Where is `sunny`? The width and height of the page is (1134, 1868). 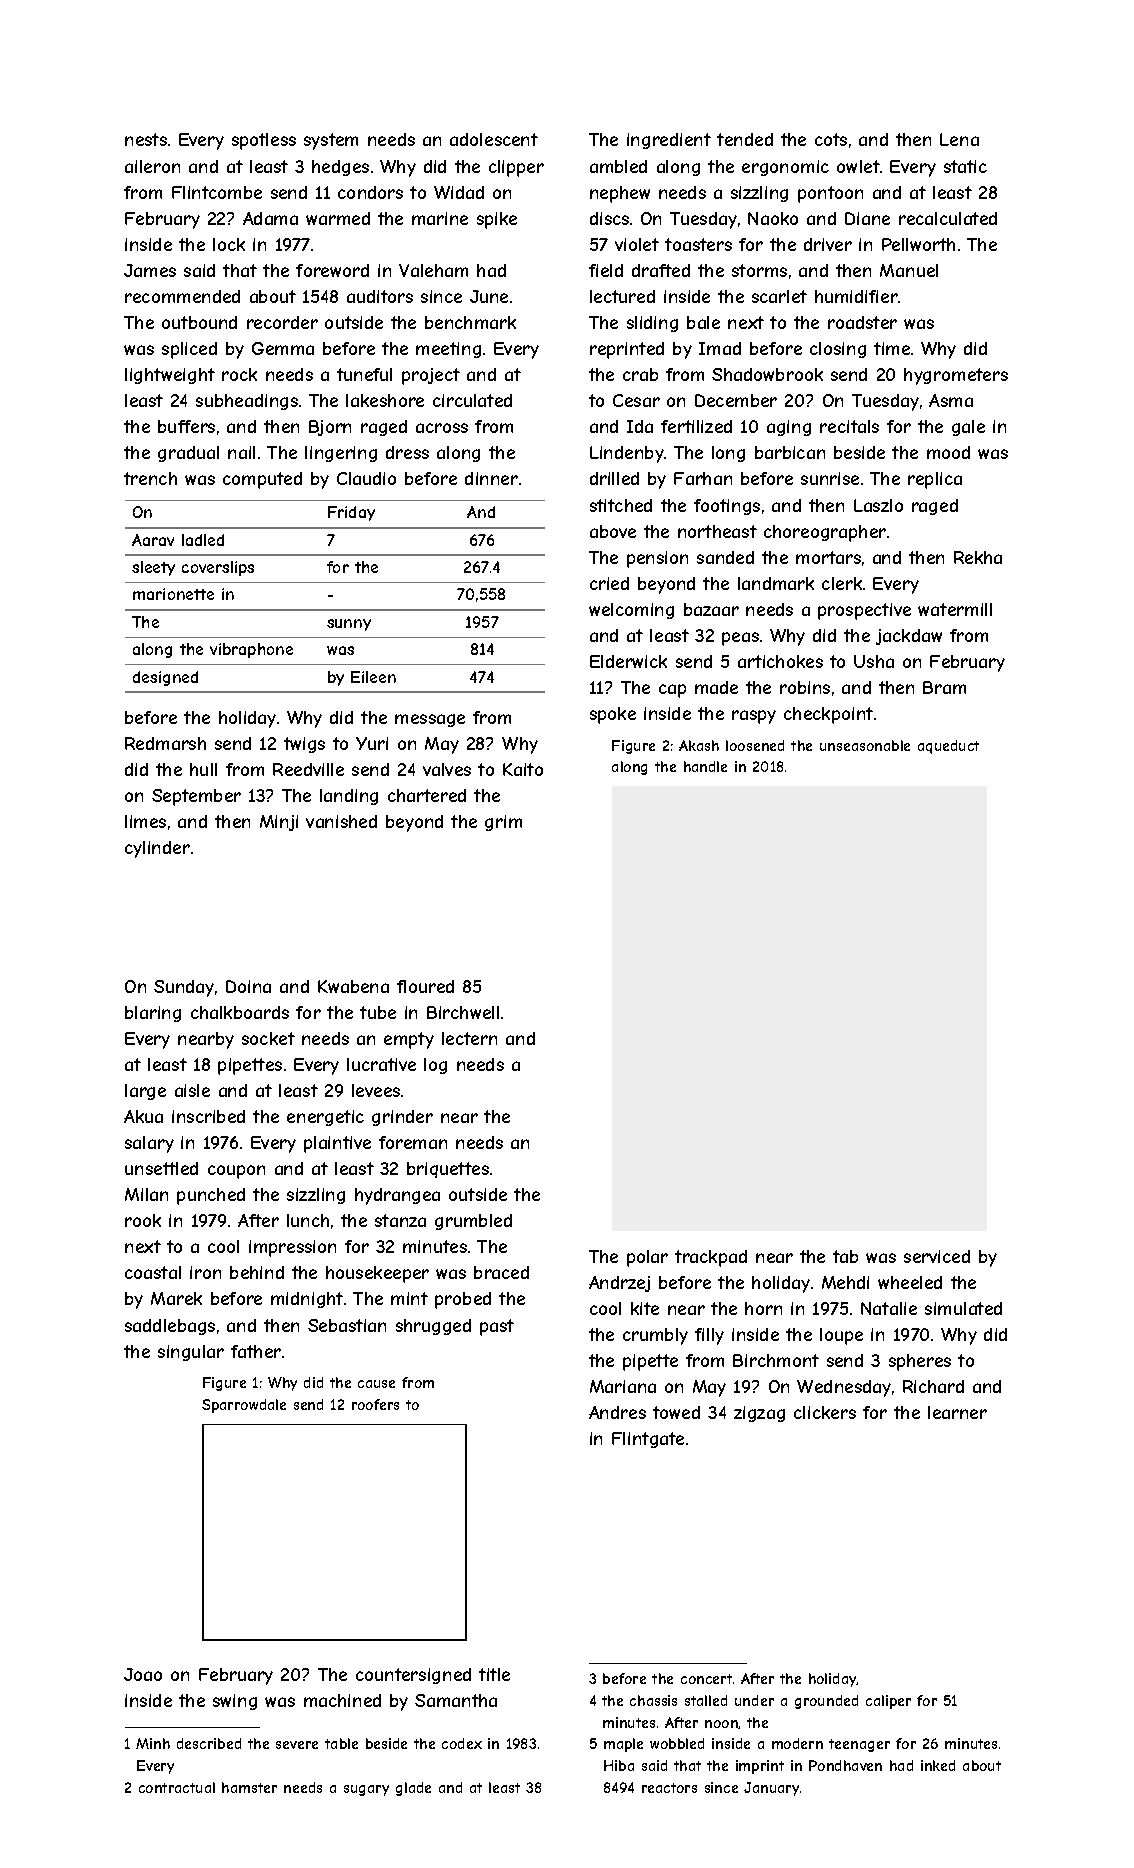
sunny is located at coordinates (349, 625).
